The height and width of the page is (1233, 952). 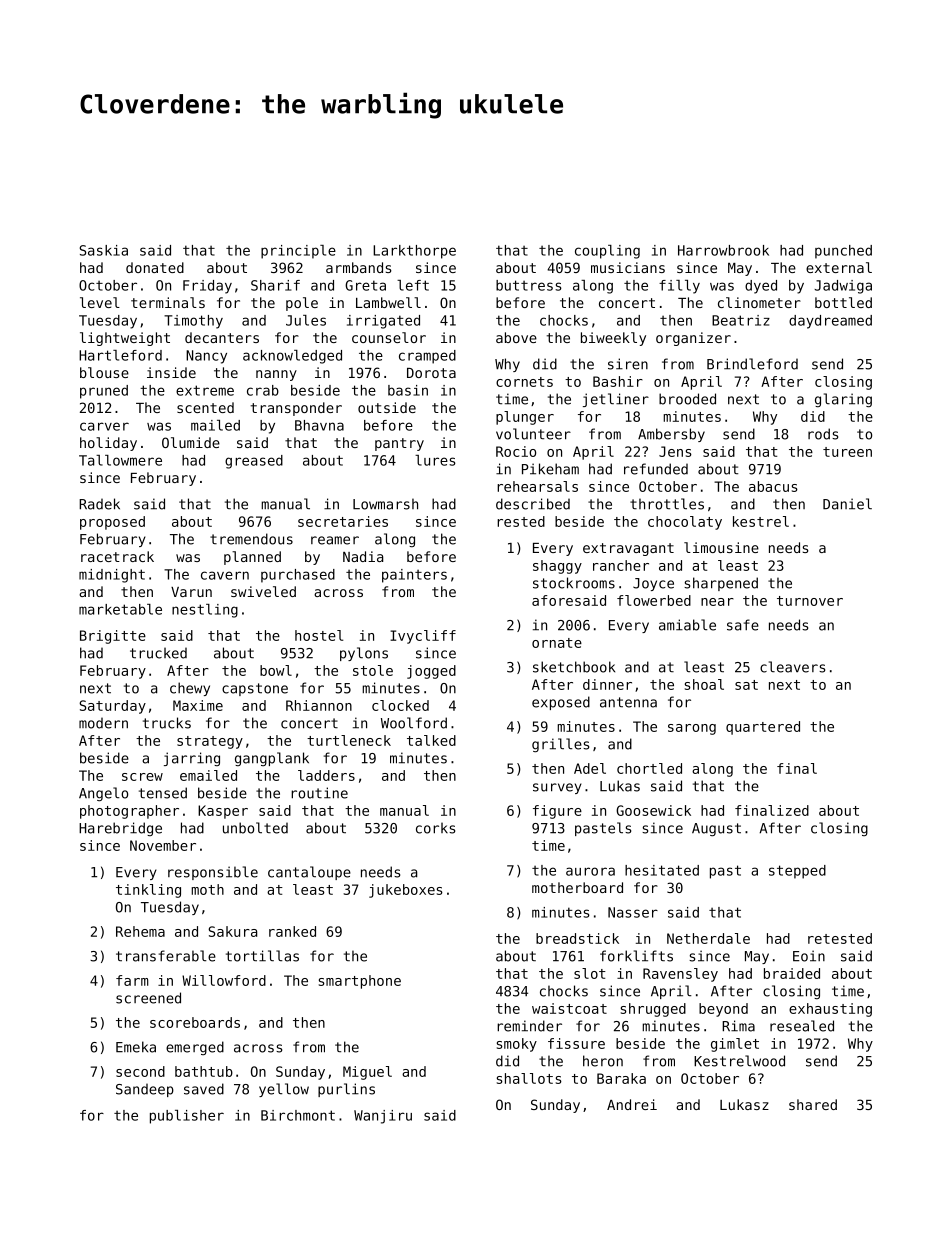 I want to click on planned, so click(x=252, y=558).
